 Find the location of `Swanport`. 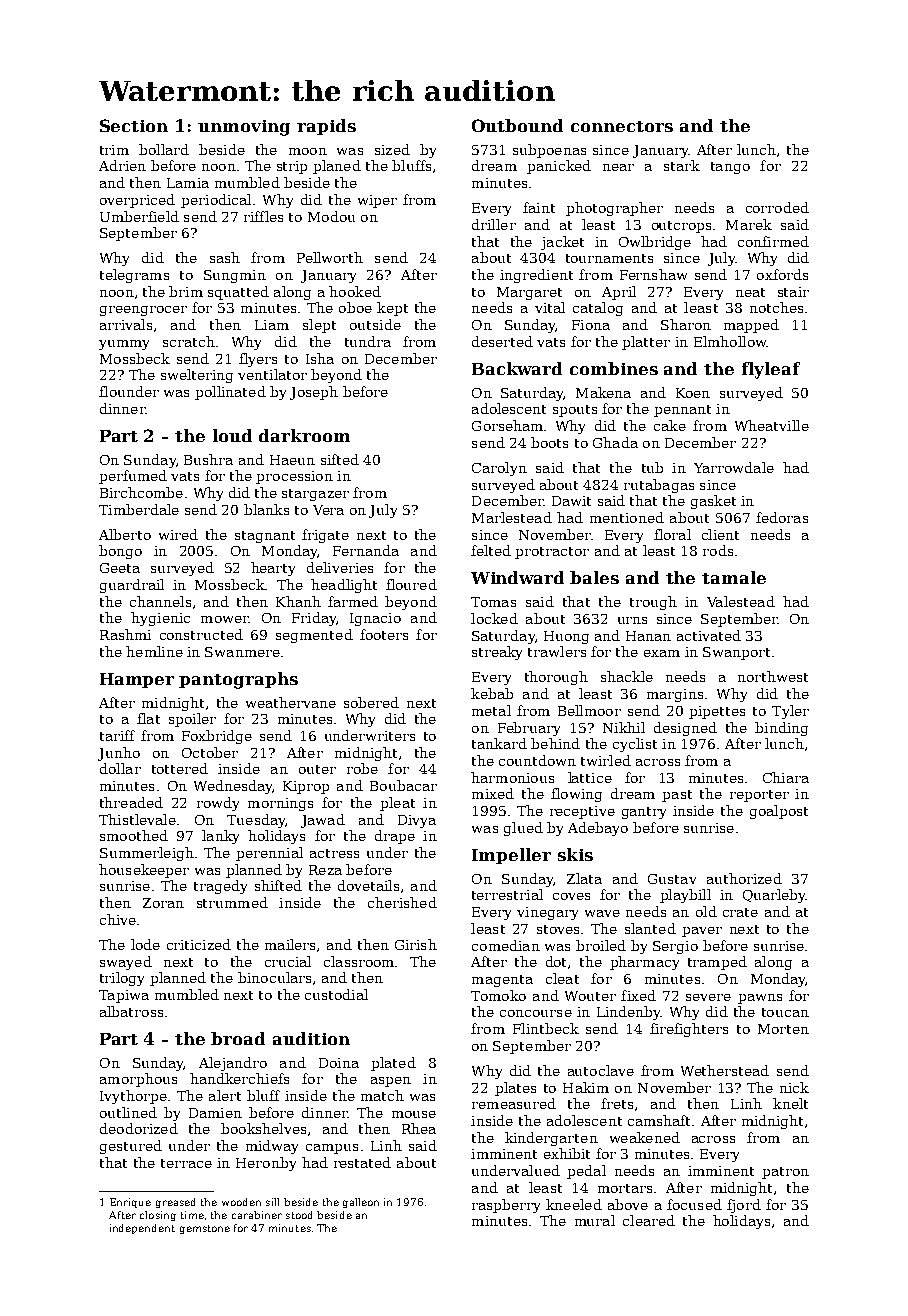

Swanport is located at coordinates (736, 653).
